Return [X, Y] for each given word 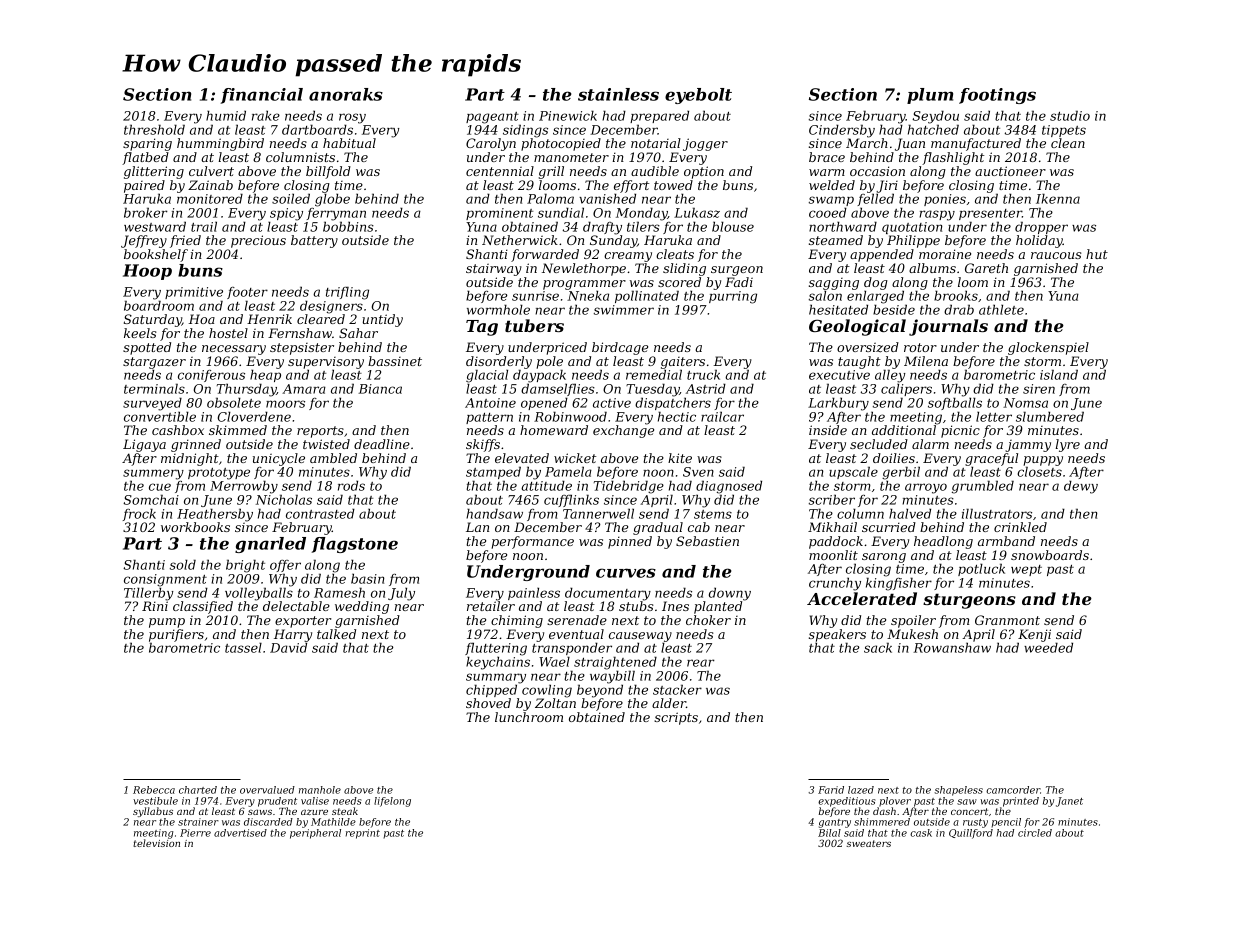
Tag [482, 328]
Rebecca [154, 790]
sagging [834, 284]
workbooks [195, 527]
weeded [1048, 648]
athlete [1001, 309]
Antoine [490, 403]
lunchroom [529, 717]
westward [155, 226]
